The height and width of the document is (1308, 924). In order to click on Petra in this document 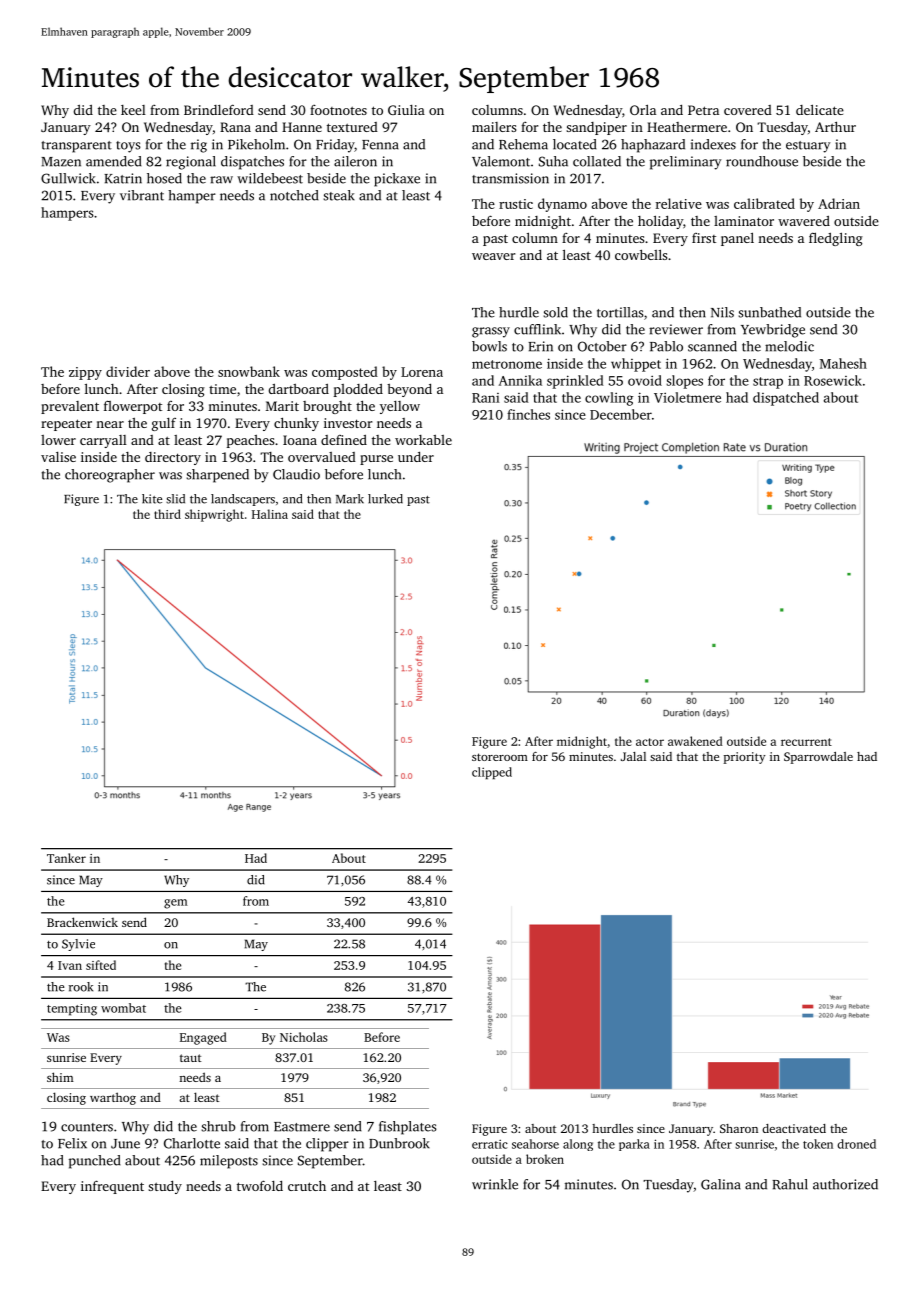, I will do `click(703, 110)`.
